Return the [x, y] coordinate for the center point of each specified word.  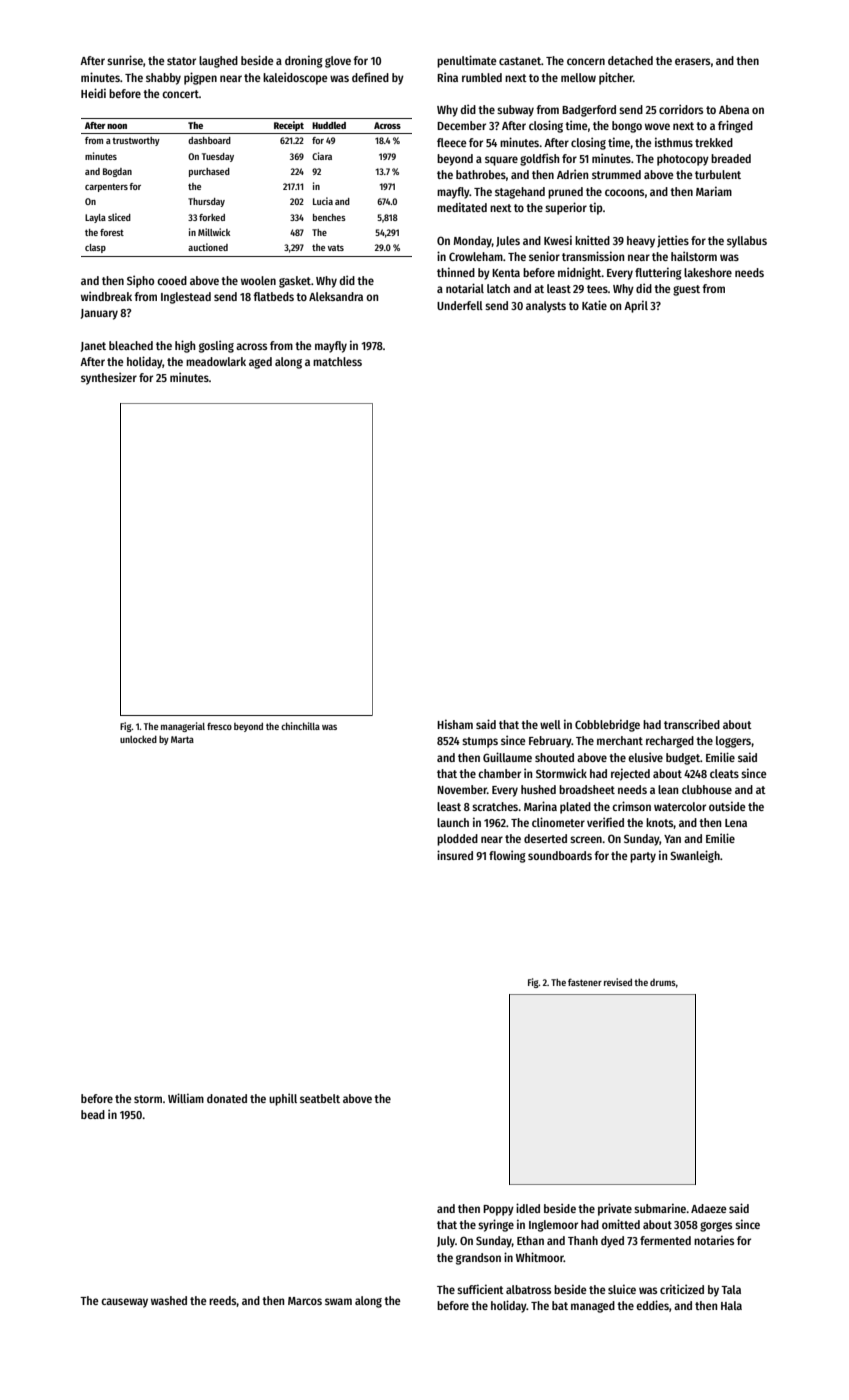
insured [455, 855]
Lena [736, 823]
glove [338, 62]
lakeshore [708, 272]
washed [169, 1300]
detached [630, 60]
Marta [182, 739]
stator [181, 61]
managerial [183, 727]
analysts [546, 307]
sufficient [480, 1289]
